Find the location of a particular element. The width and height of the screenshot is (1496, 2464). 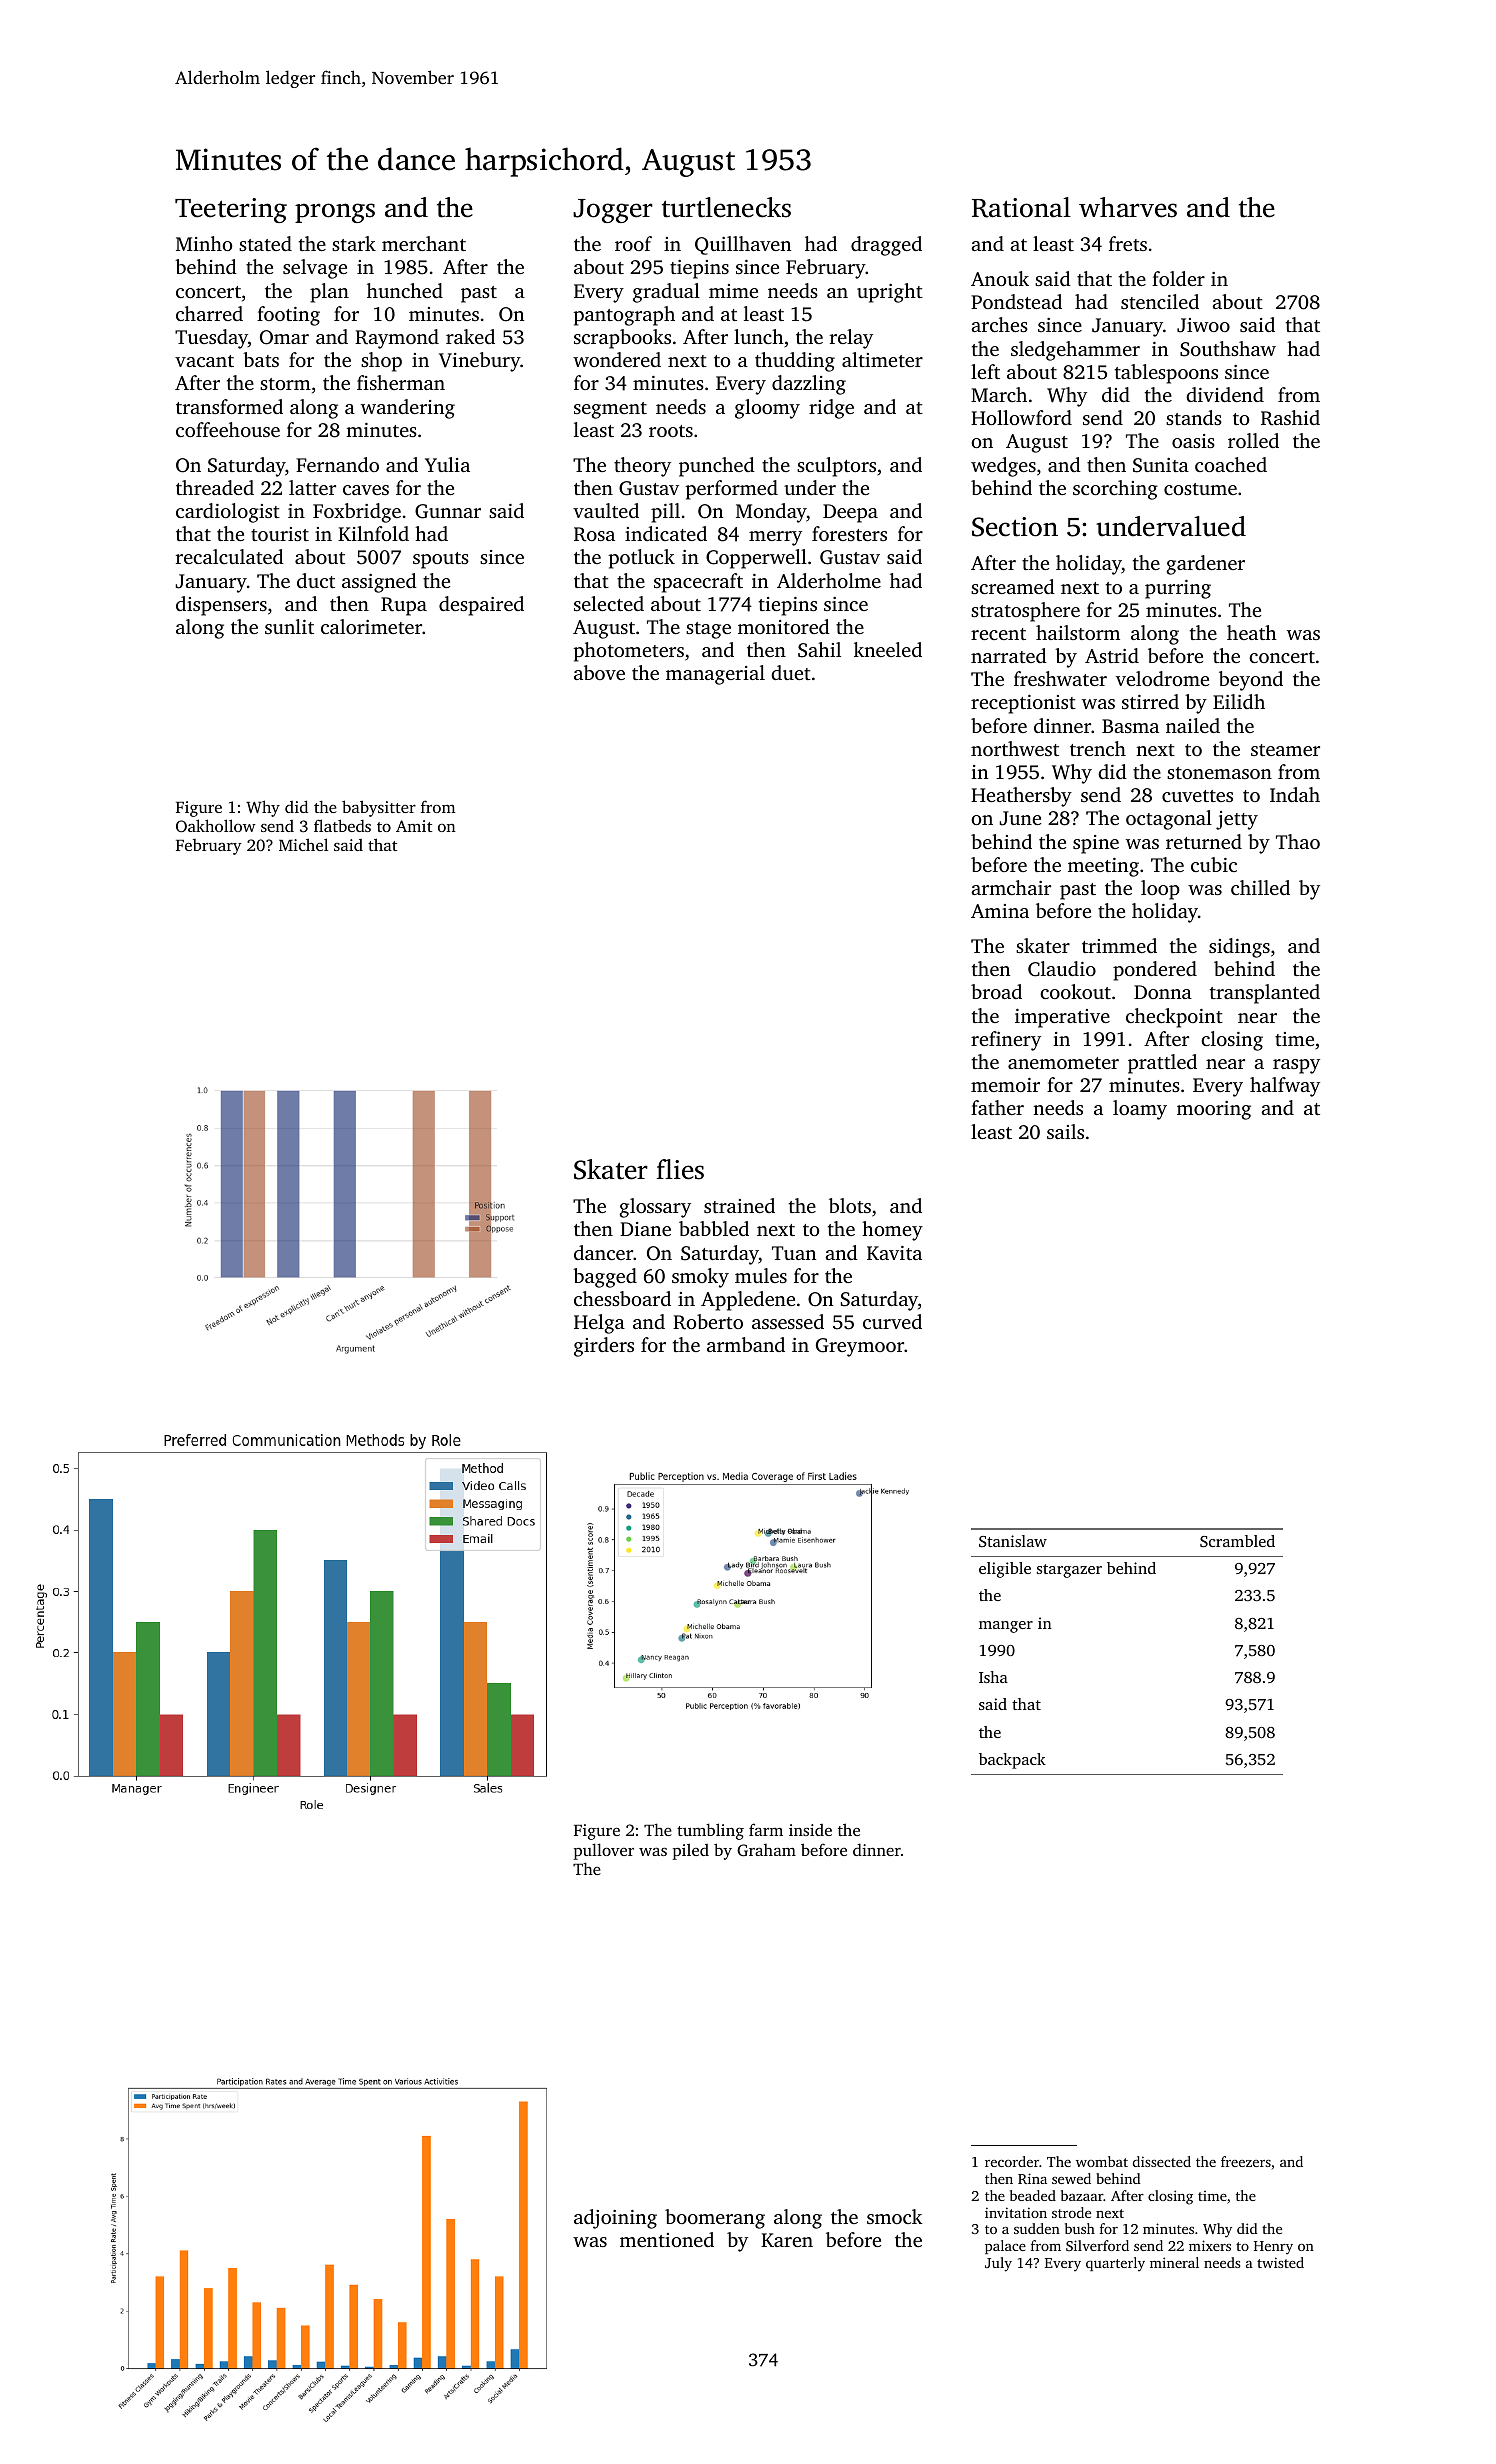

curved is located at coordinates (892, 1321).
